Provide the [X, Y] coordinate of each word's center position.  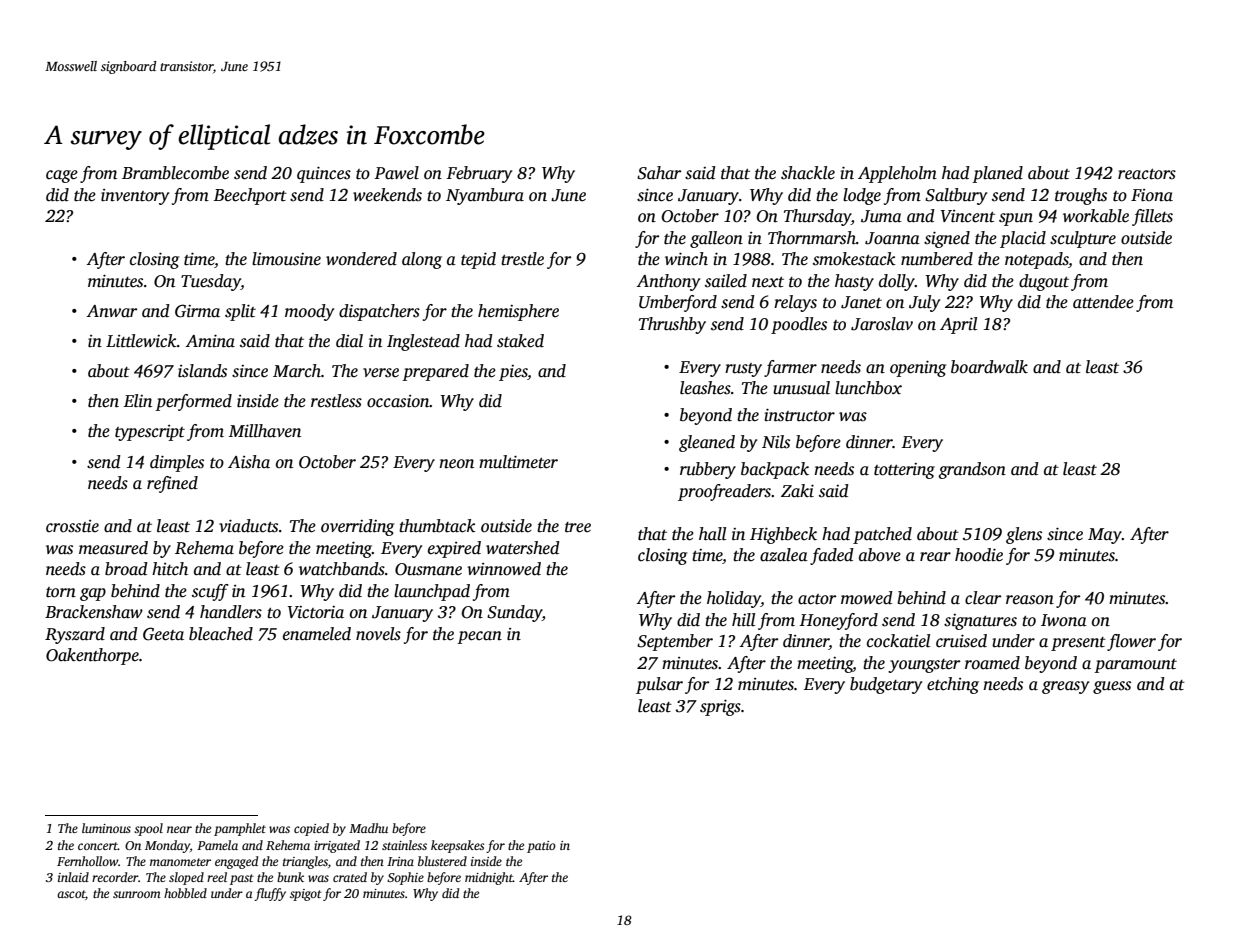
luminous [106, 828]
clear [983, 598]
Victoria [316, 612]
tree [578, 527]
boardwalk [989, 367]
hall [712, 534]
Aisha [249, 462]
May [1105, 536]
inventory [135, 197]
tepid [478, 260]
